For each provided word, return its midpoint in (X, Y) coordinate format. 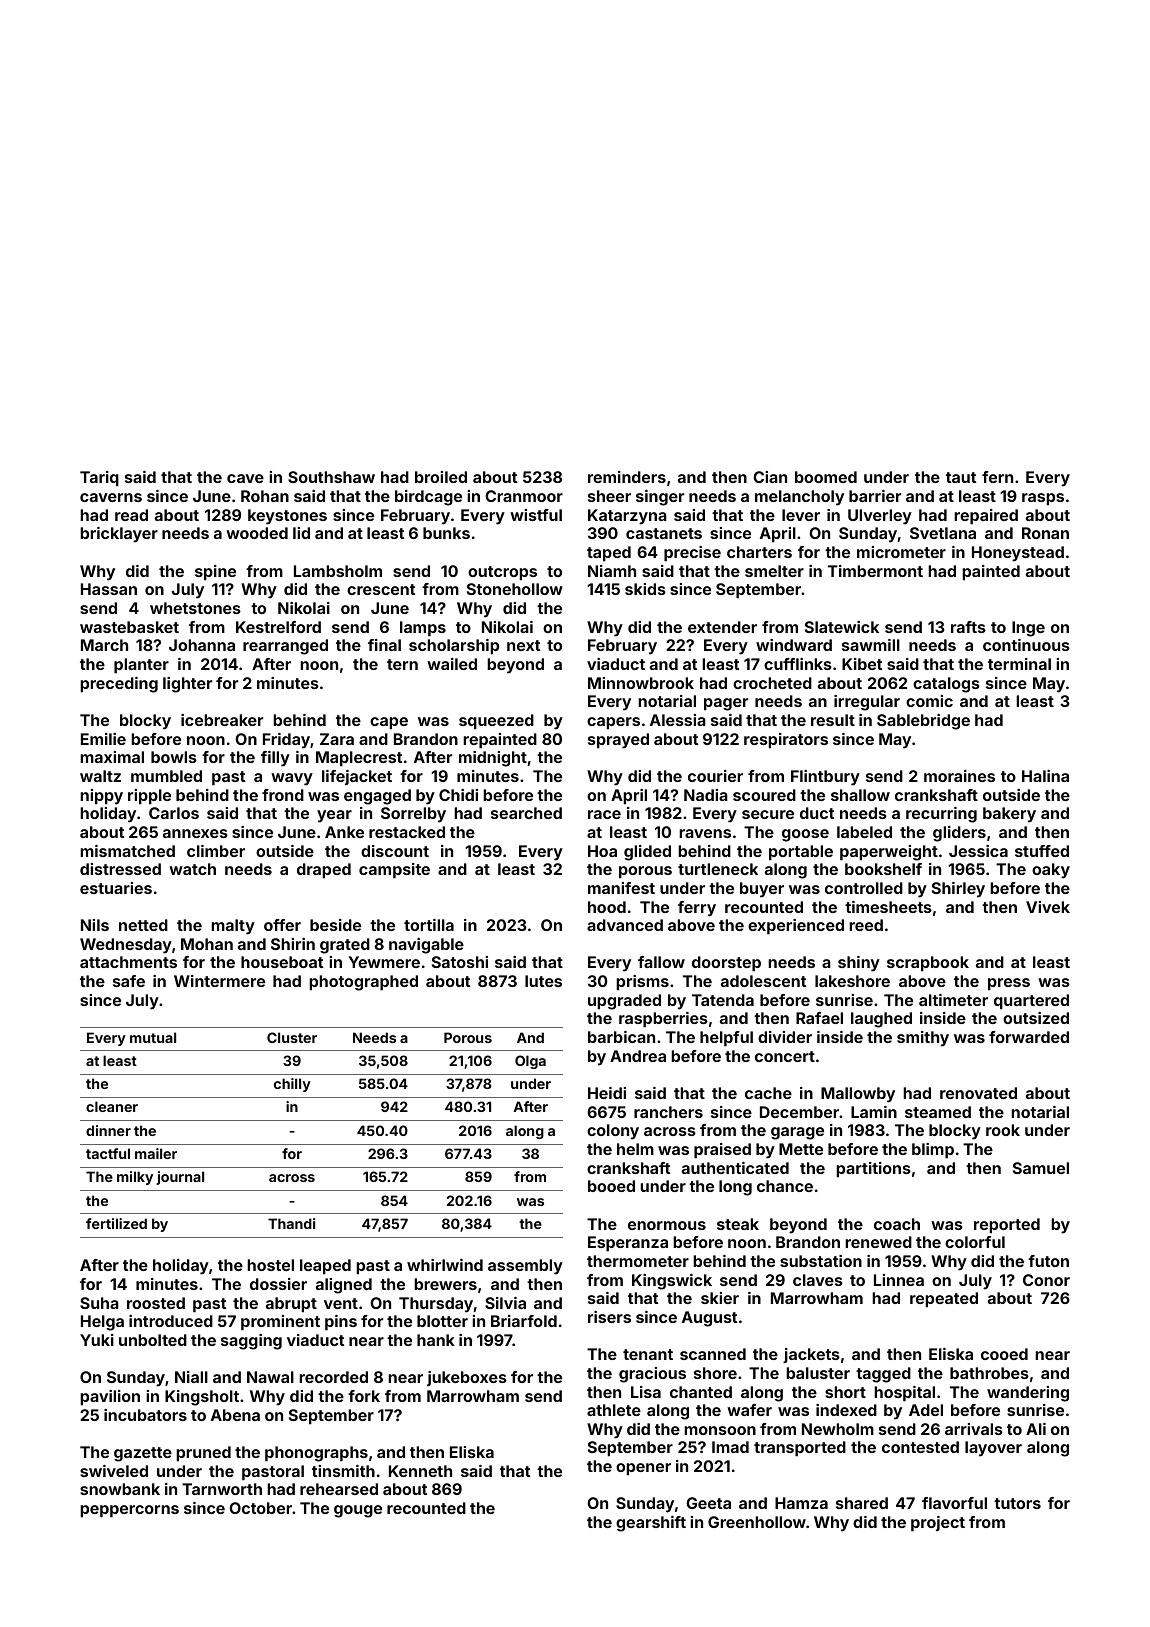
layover (993, 1449)
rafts (968, 627)
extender (722, 627)
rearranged (285, 647)
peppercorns (129, 1511)
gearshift (651, 1524)
